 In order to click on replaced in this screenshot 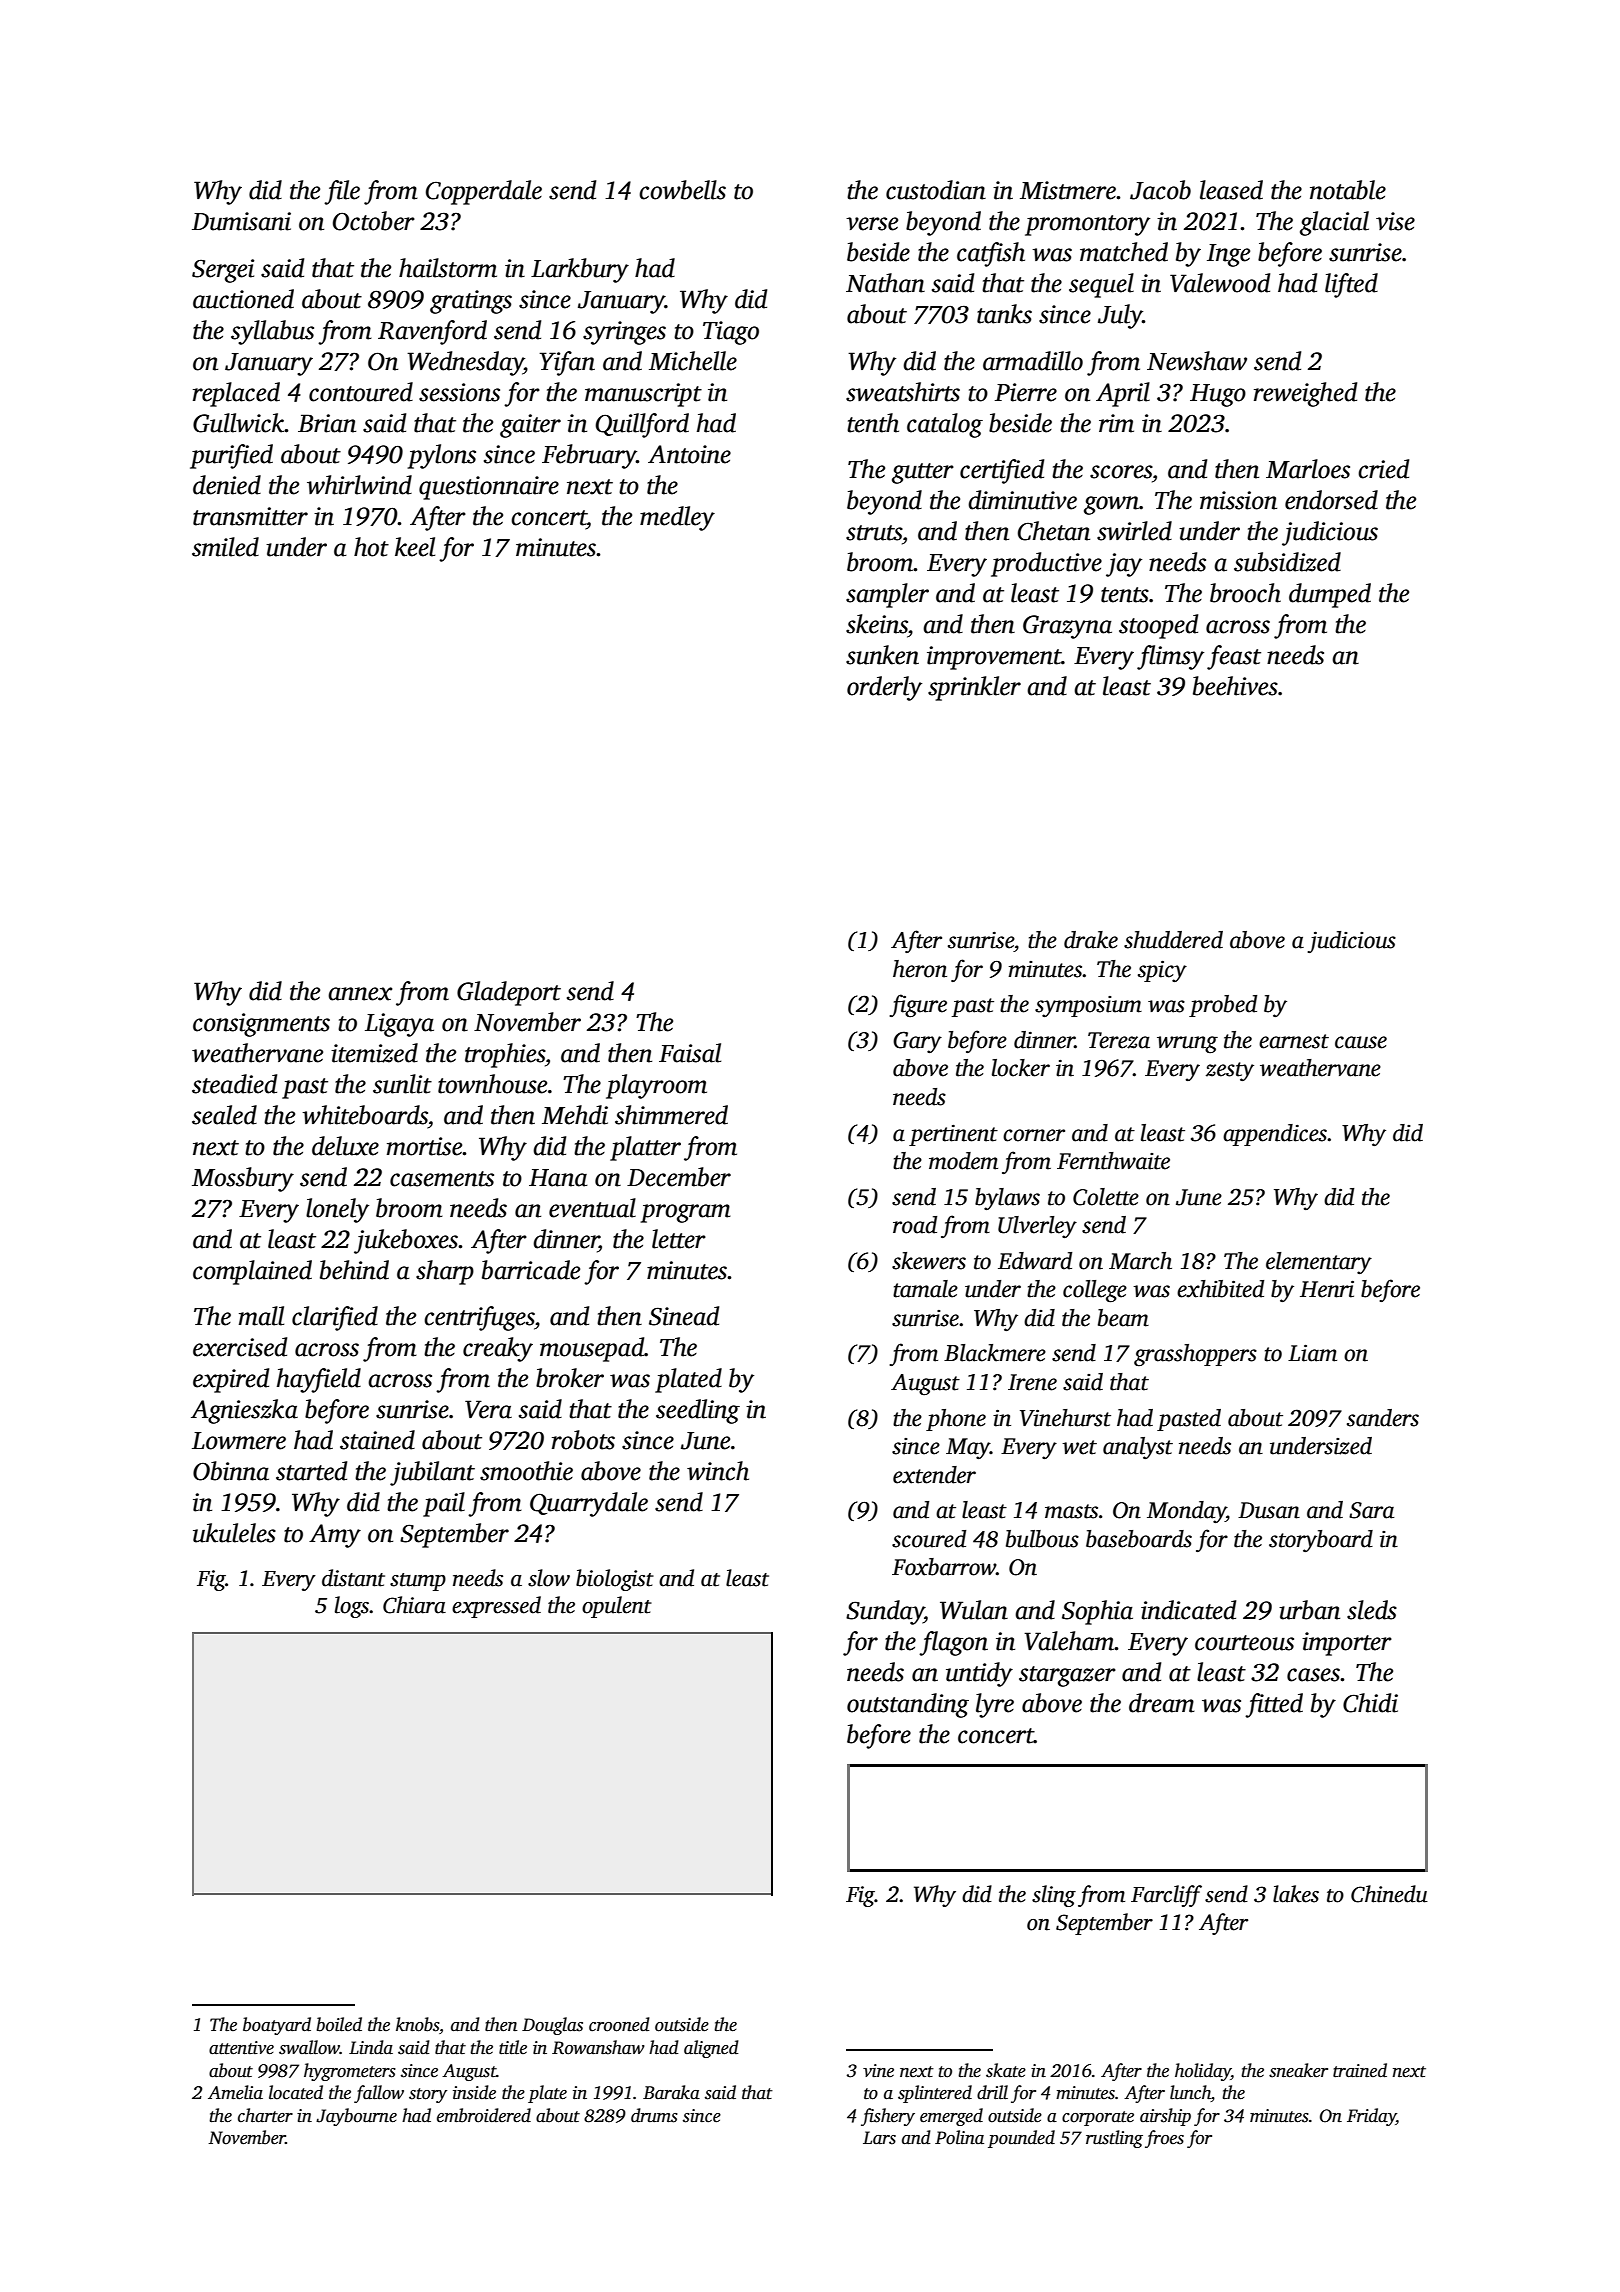, I will do `click(236, 394)`.
